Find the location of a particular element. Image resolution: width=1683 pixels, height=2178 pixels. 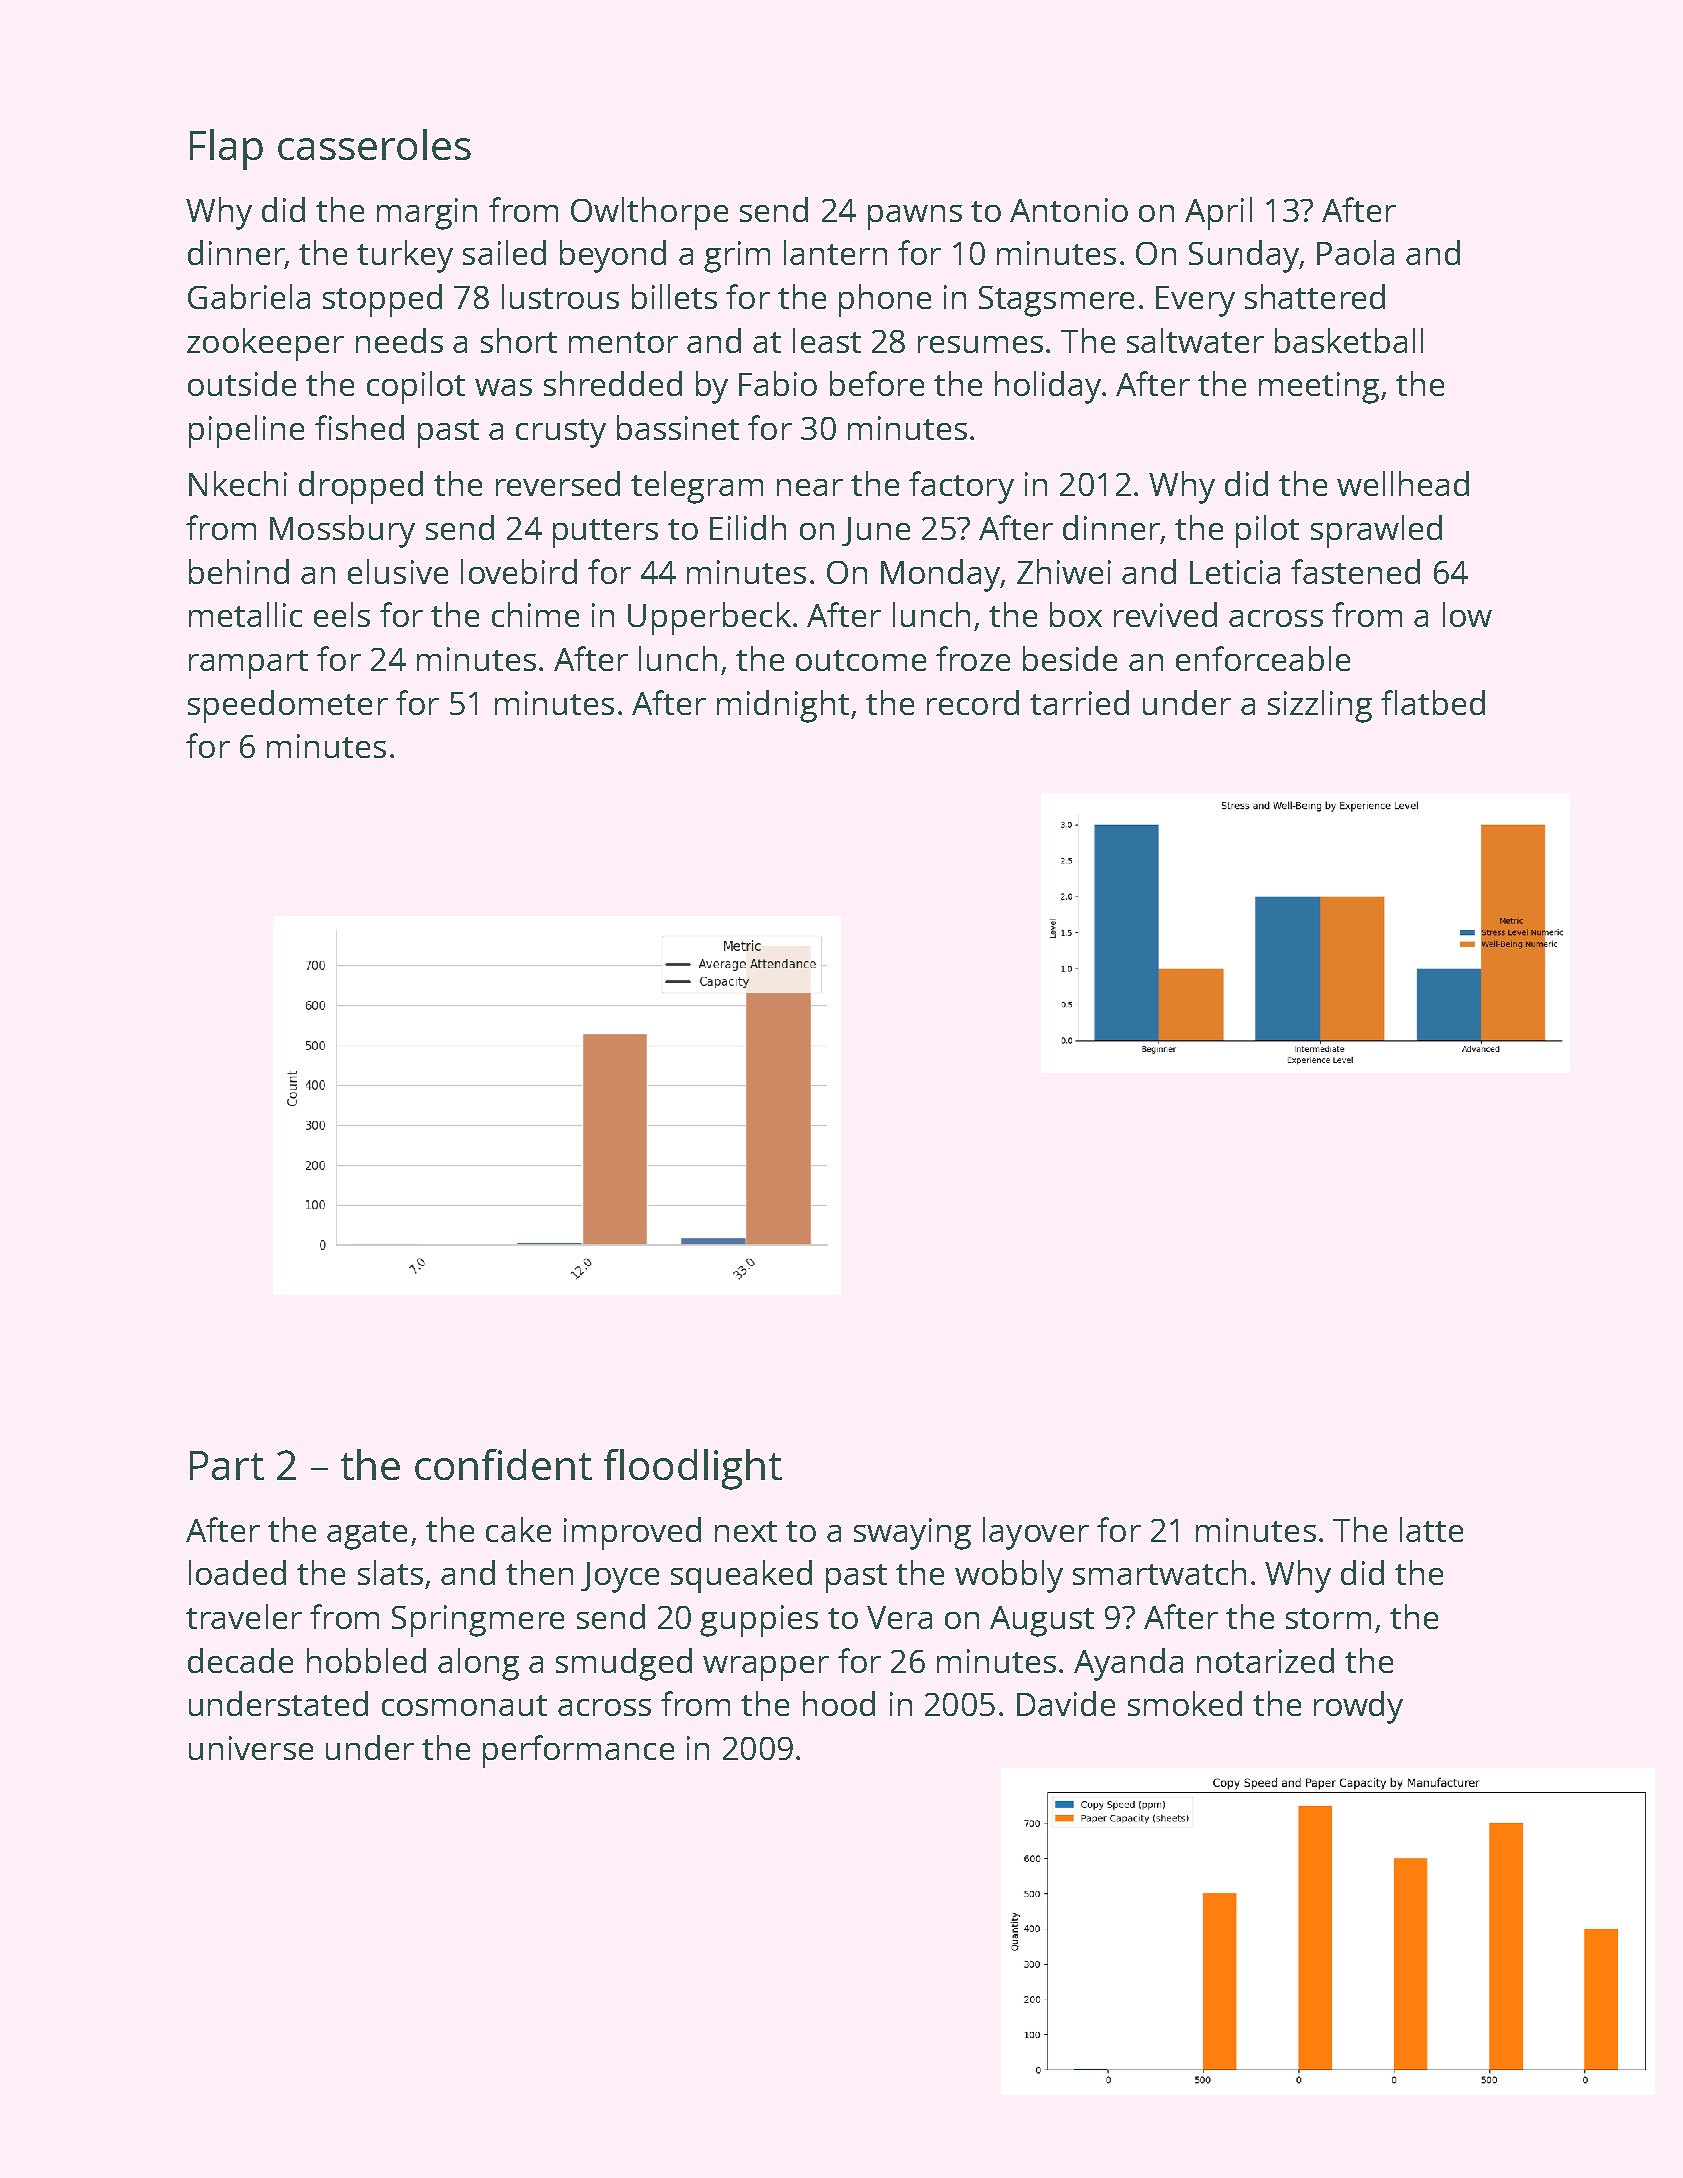

metallic is located at coordinates (245, 614).
